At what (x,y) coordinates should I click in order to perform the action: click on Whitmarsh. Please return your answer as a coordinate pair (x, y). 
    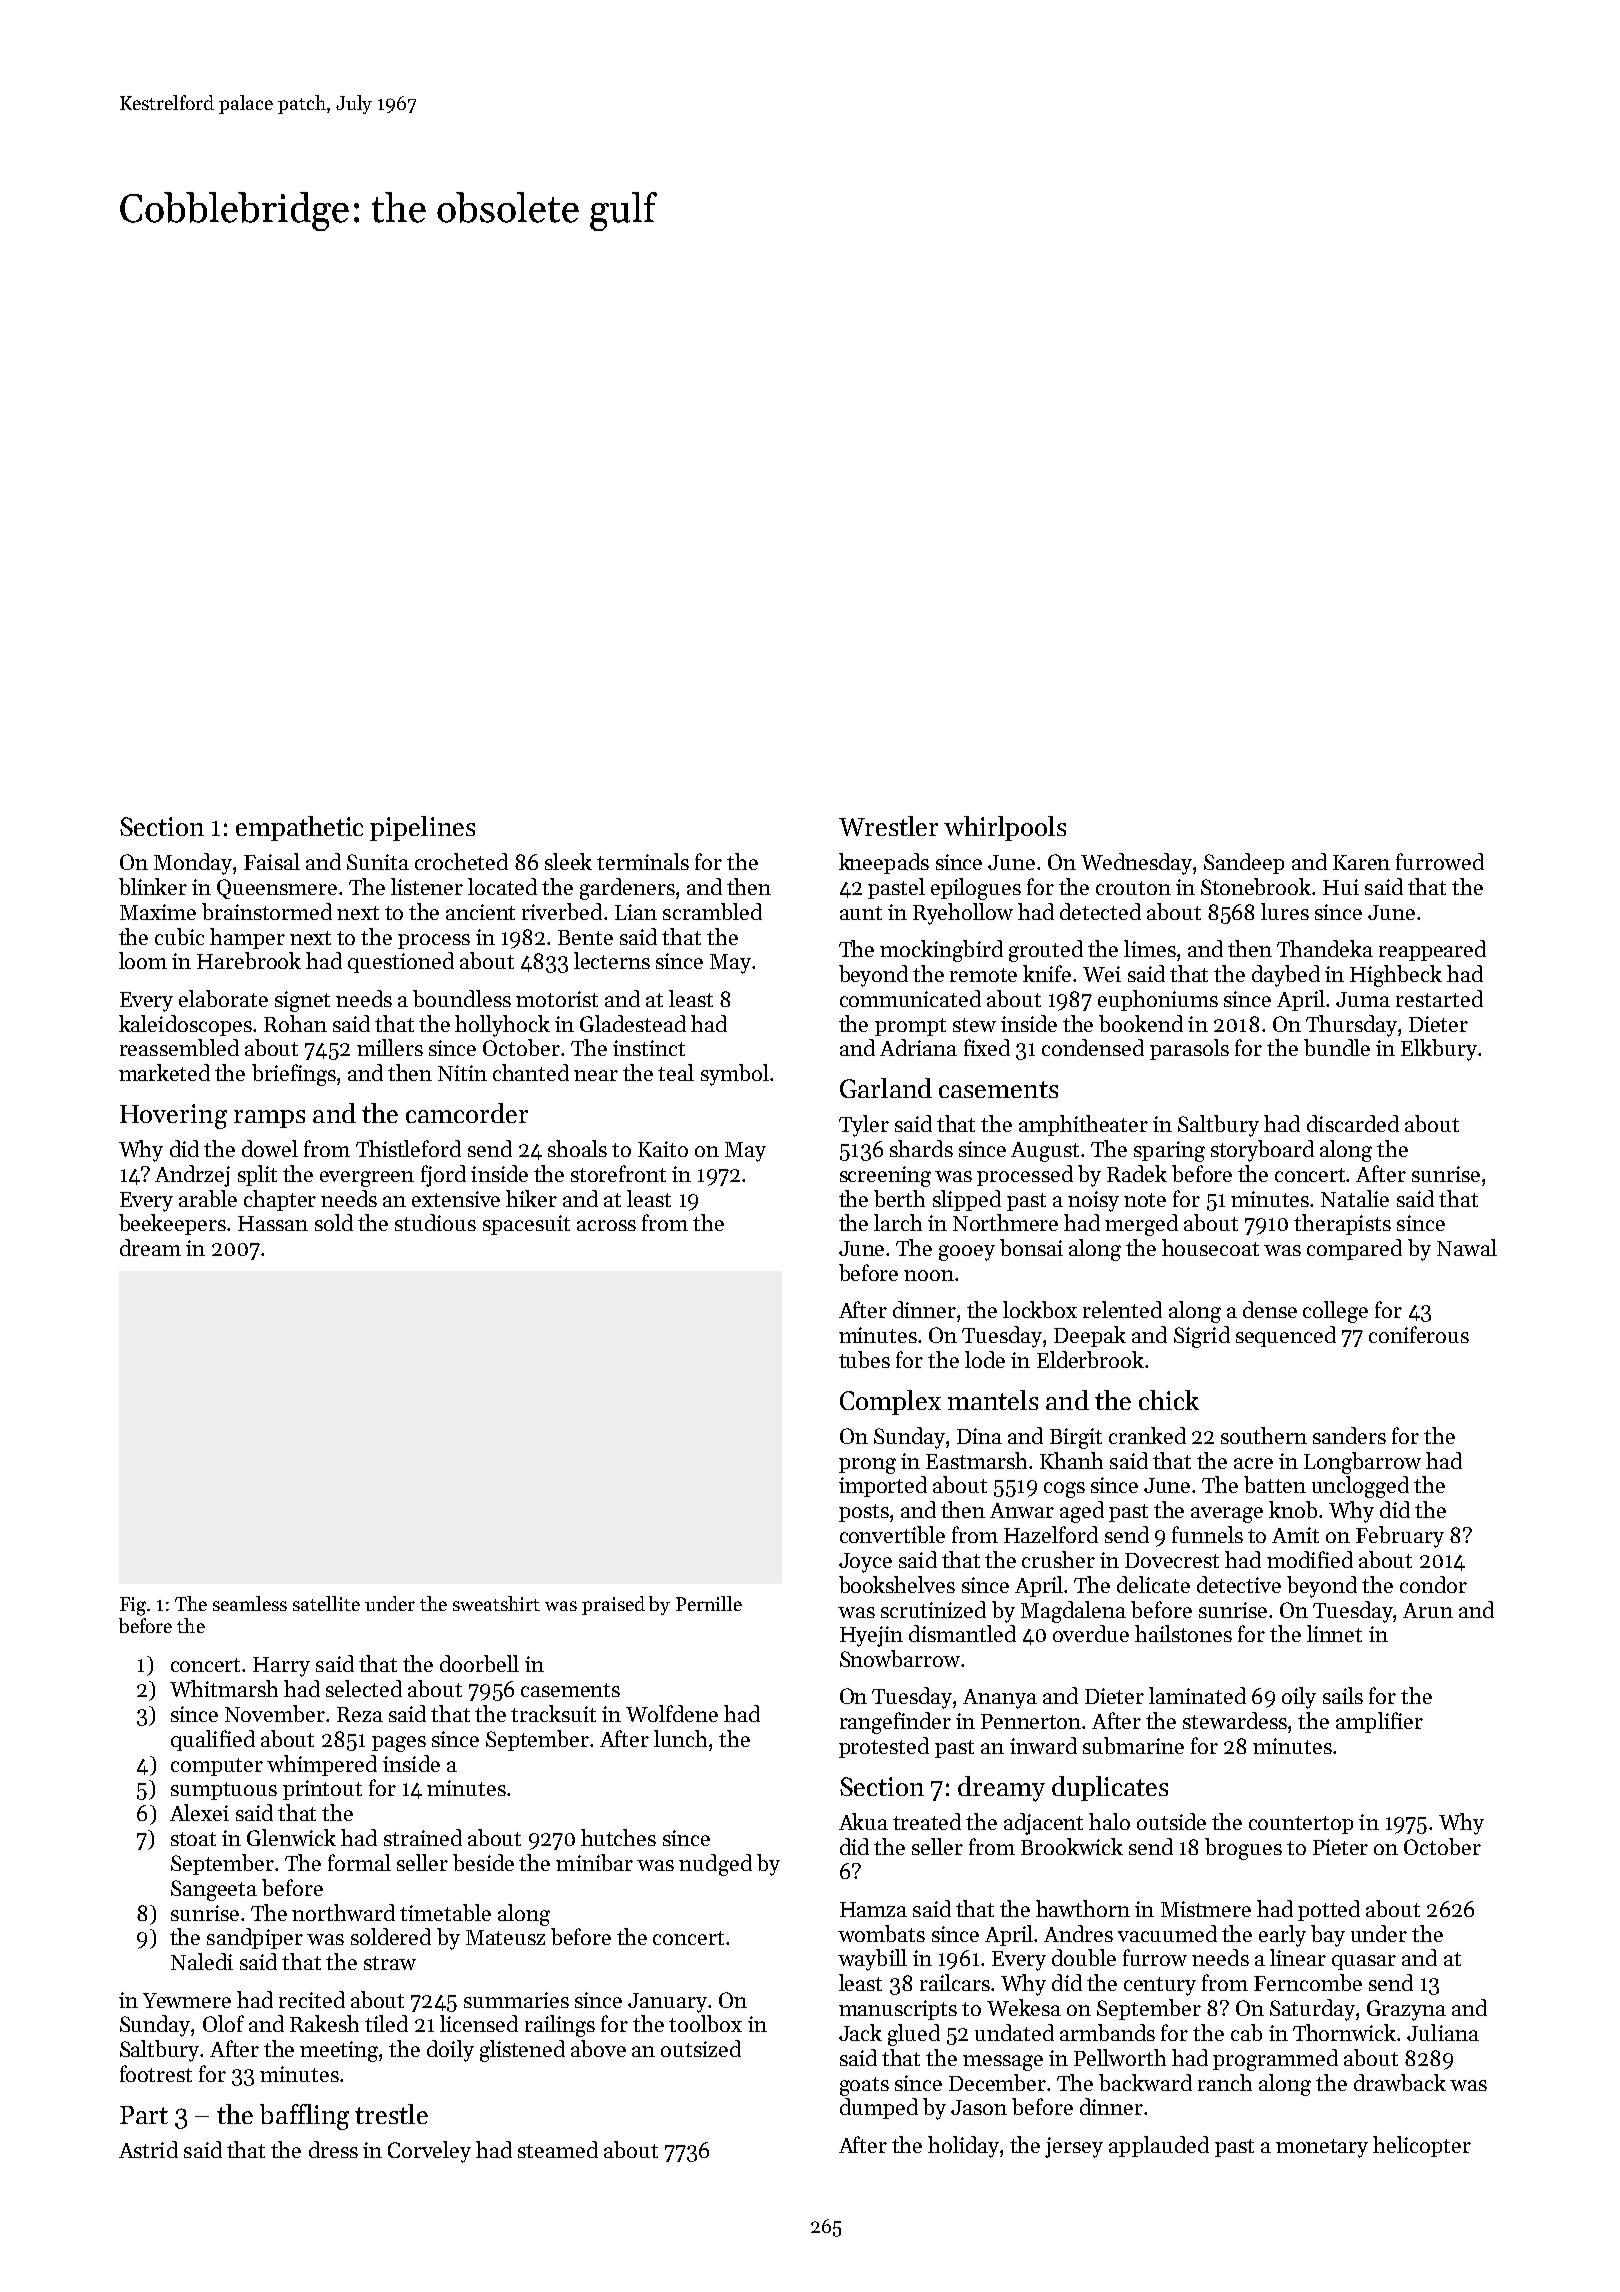
    Looking at the image, I should click on (224, 1688).
